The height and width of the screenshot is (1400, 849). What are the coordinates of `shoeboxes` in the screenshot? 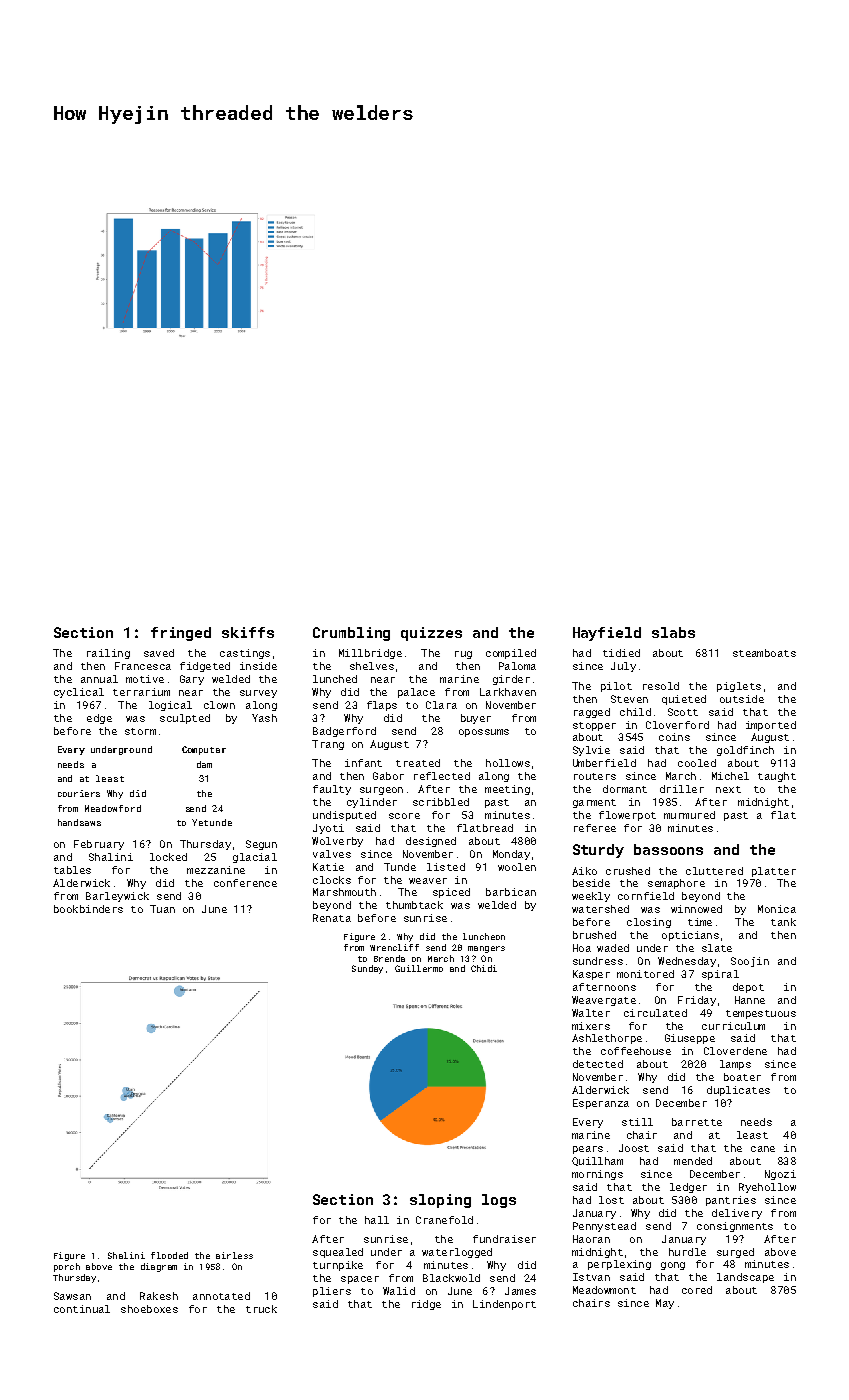 It's located at (149, 1309).
